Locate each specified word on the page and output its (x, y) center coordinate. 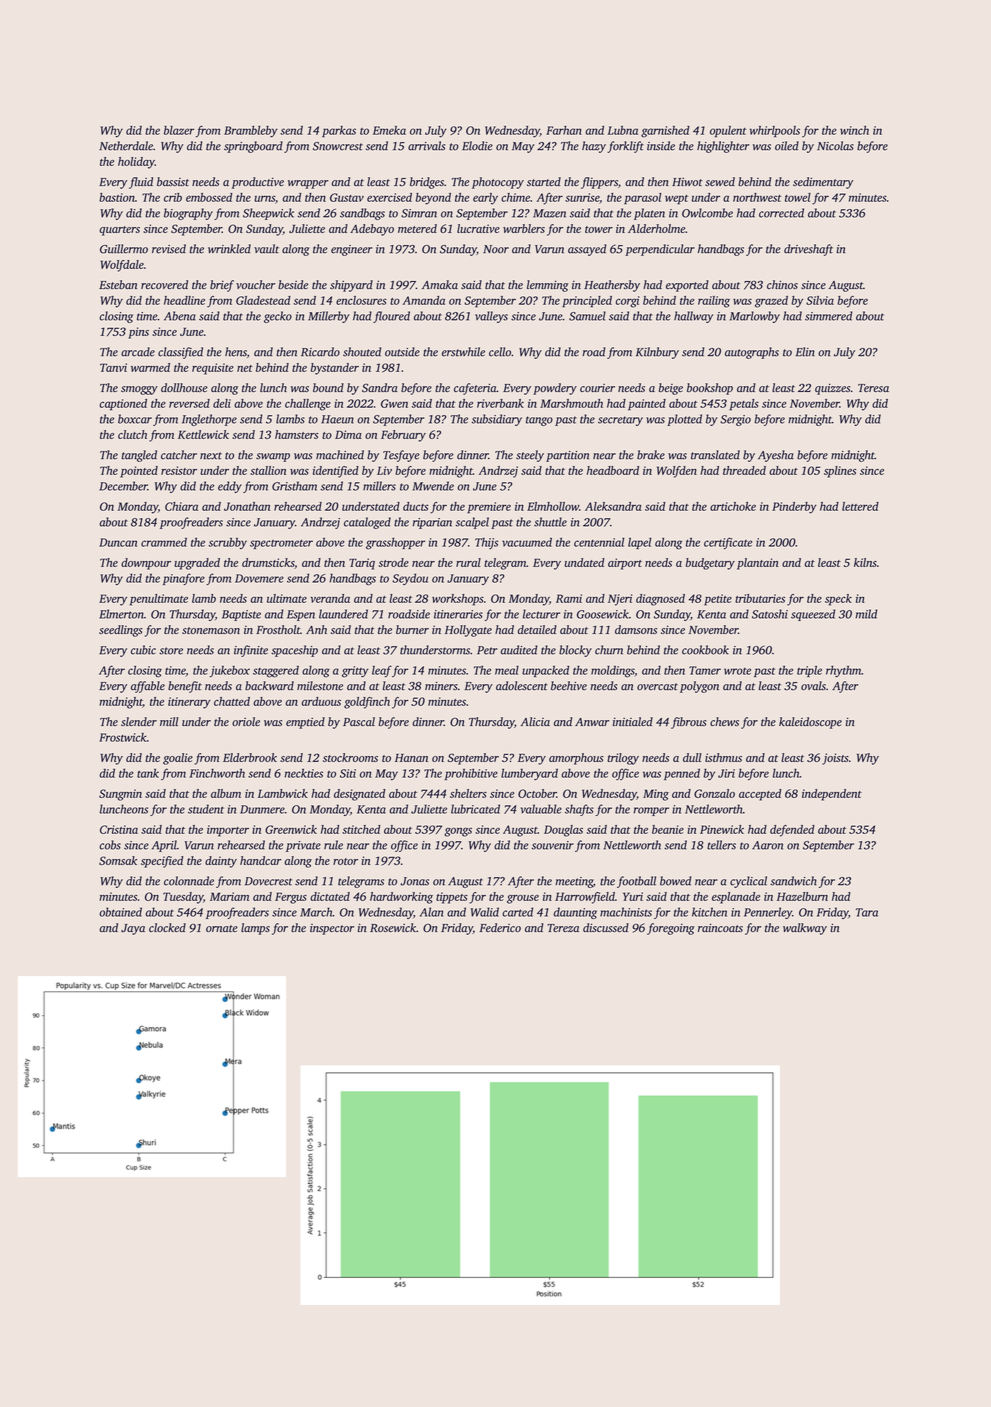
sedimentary (823, 183)
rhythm (843, 671)
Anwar (592, 722)
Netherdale (126, 146)
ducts (416, 506)
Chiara (181, 506)
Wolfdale (122, 266)
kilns (865, 562)
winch (854, 130)
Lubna (622, 130)
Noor (496, 249)
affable (148, 687)
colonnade (189, 881)
